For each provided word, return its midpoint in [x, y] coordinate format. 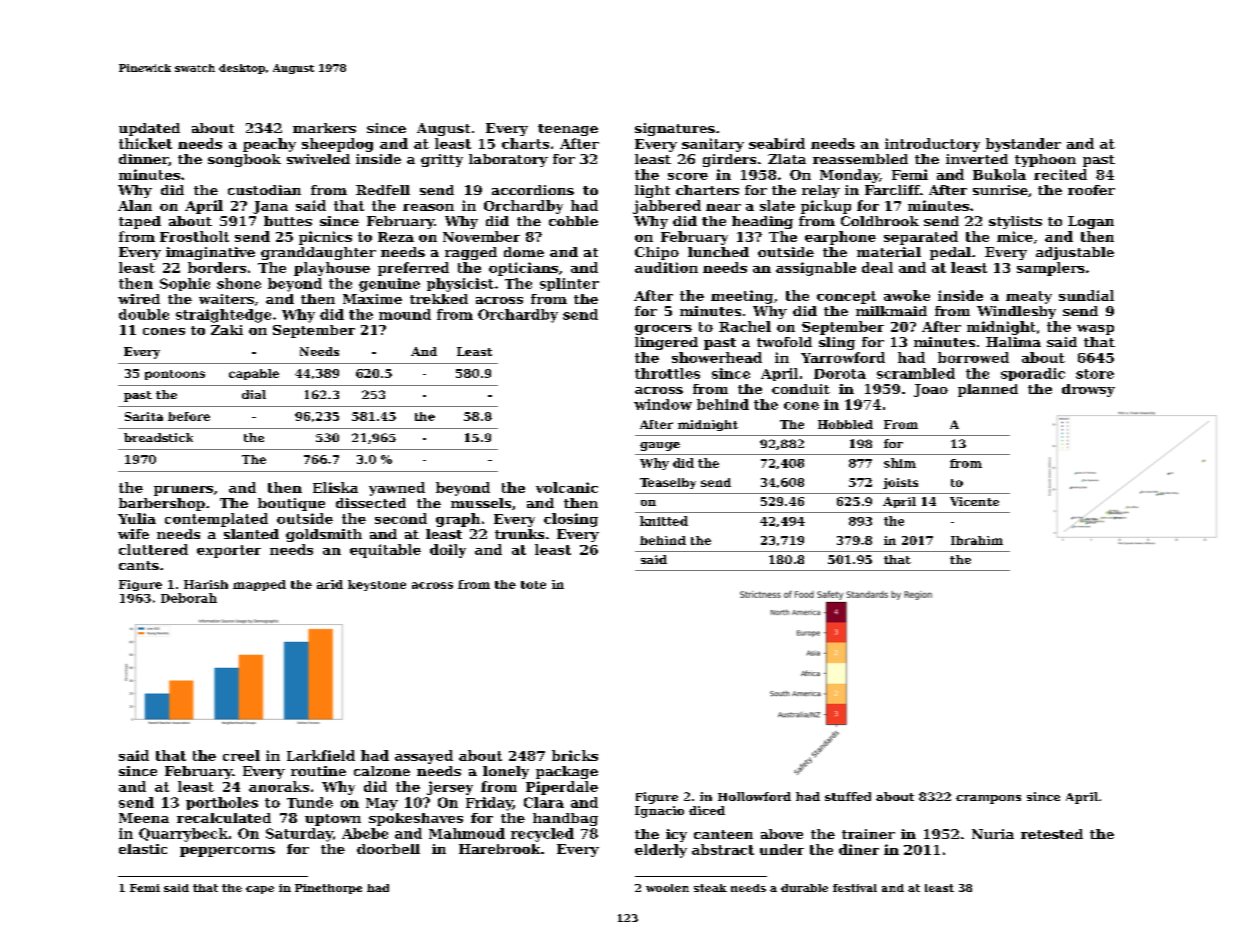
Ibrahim [977, 540]
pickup [826, 207]
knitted [664, 521]
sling [837, 343]
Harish [206, 584]
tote [533, 585]
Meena [144, 818]
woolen [667, 888]
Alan [135, 205]
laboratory [508, 160]
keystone [377, 585]
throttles [667, 373]
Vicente [974, 501]
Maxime [372, 299]
